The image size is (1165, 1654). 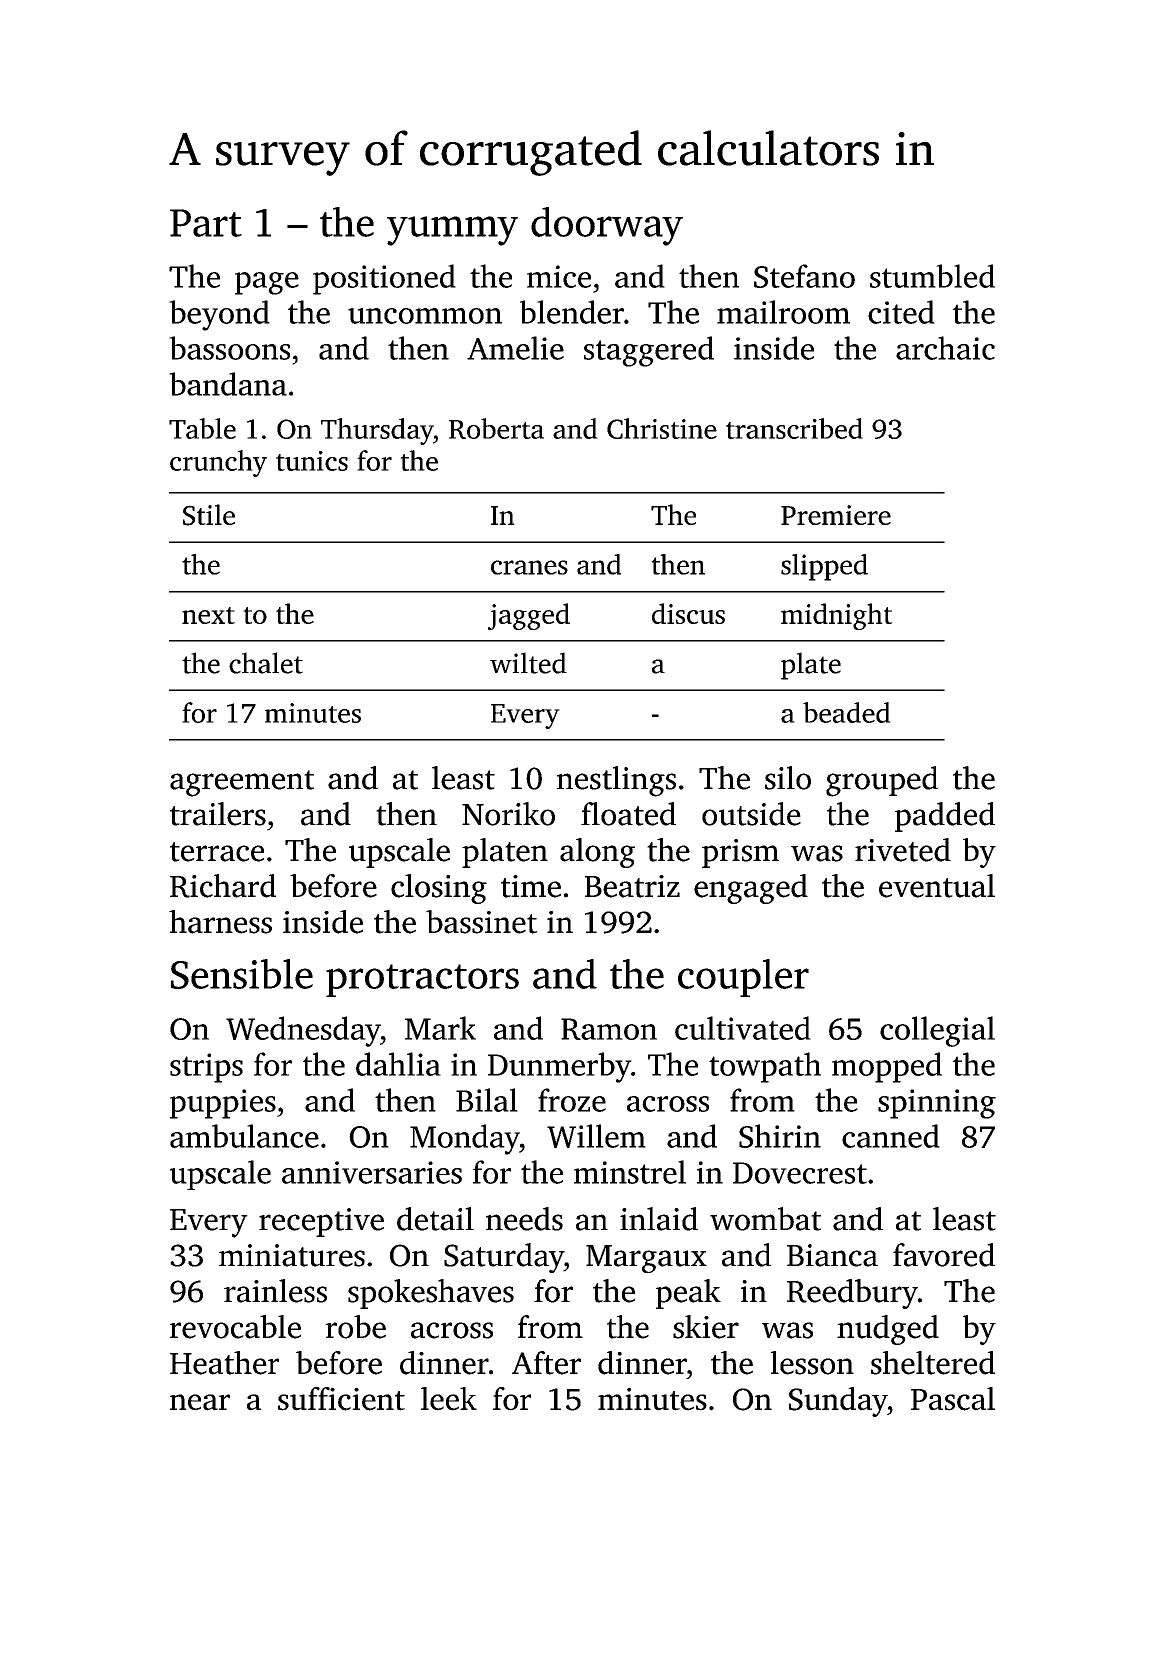 What do you see at coordinates (932, 276) in the image?
I see `stumbled` at bounding box center [932, 276].
